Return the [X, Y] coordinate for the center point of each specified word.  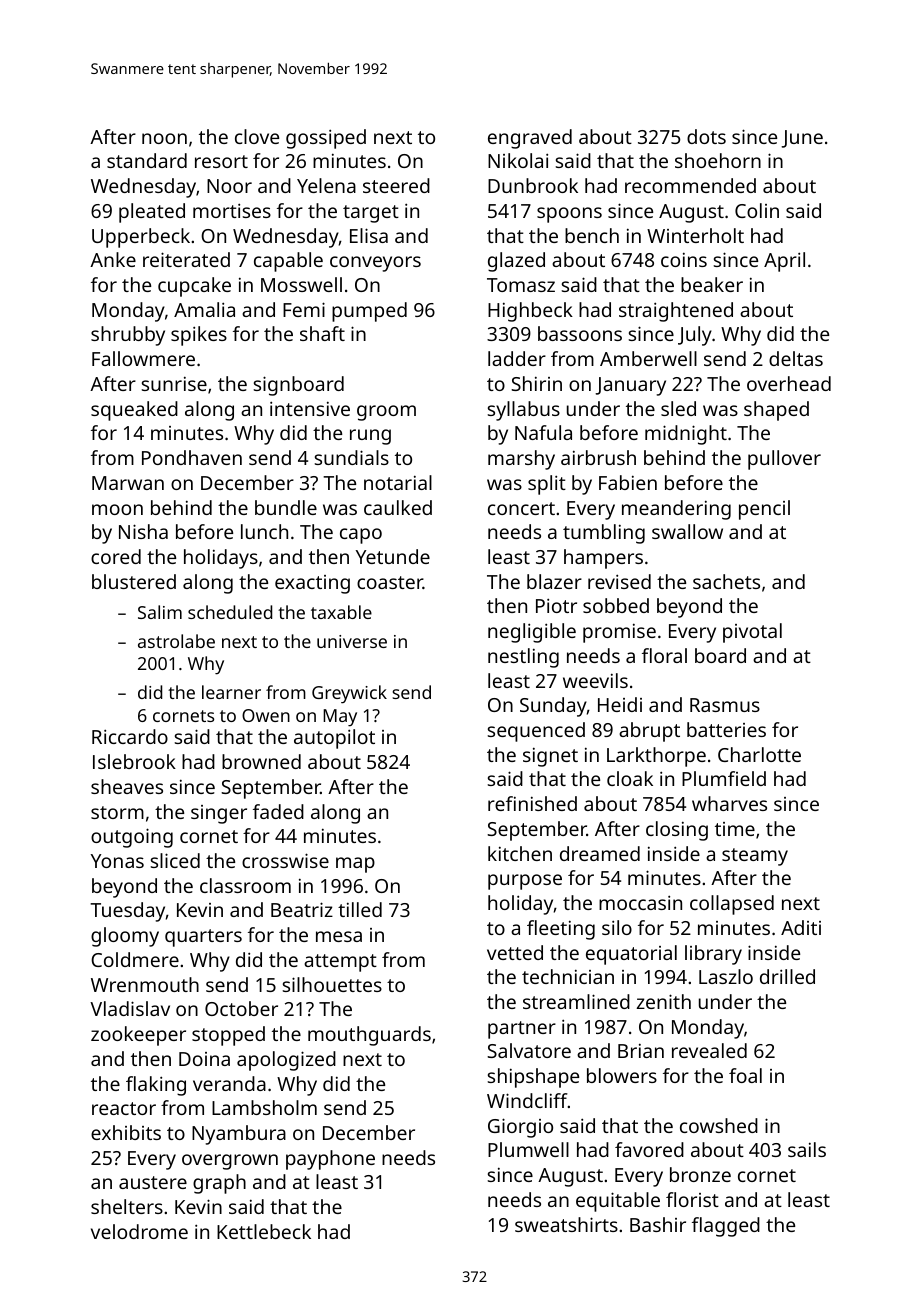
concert [521, 508]
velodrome [139, 1231]
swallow [687, 531]
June [802, 139]
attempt [340, 963]
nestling [523, 658]
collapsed [732, 905]
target [371, 214]
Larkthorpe [656, 757]
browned [261, 761]
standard [147, 160]
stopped [228, 1036]
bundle [286, 507]
